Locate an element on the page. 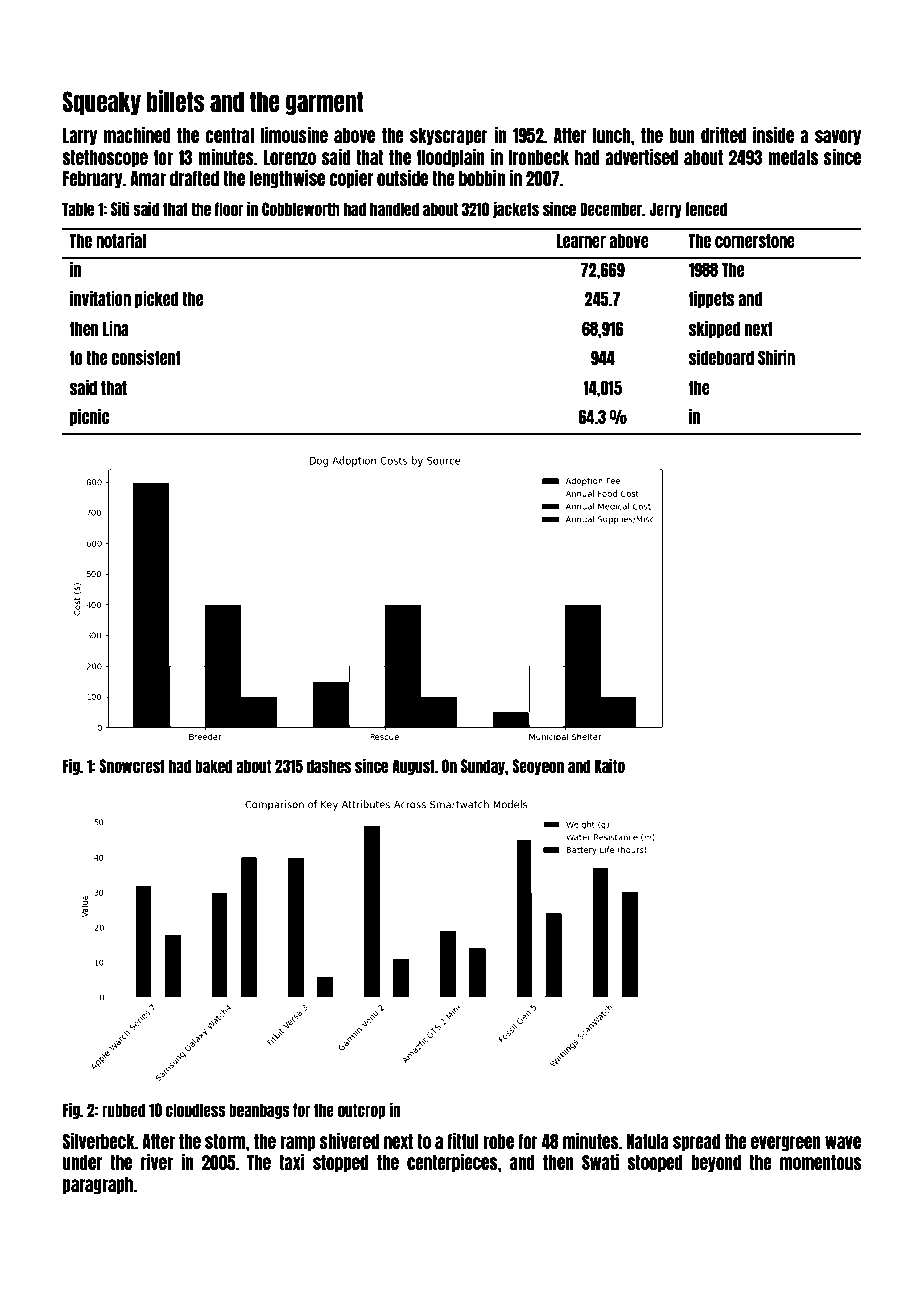  consistent is located at coordinates (146, 357).
